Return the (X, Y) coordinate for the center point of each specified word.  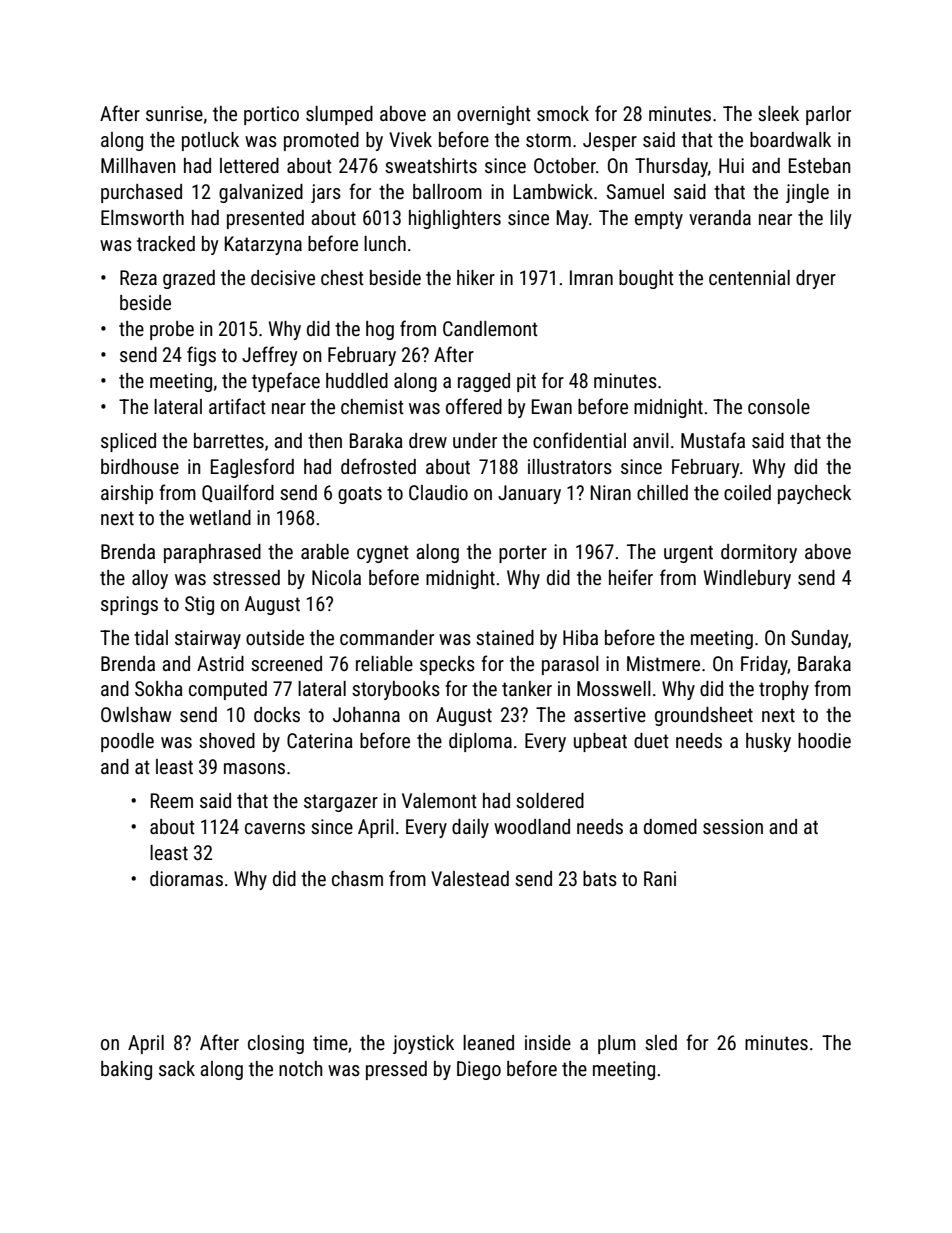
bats (600, 878)
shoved (227, 740)
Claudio (438, 492)
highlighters (455, 219)
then (325, 440)
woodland (532, 826)
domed (670, 826)
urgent (688, 554)
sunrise (174, 113)
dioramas (186, 878)
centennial (749, 277)
